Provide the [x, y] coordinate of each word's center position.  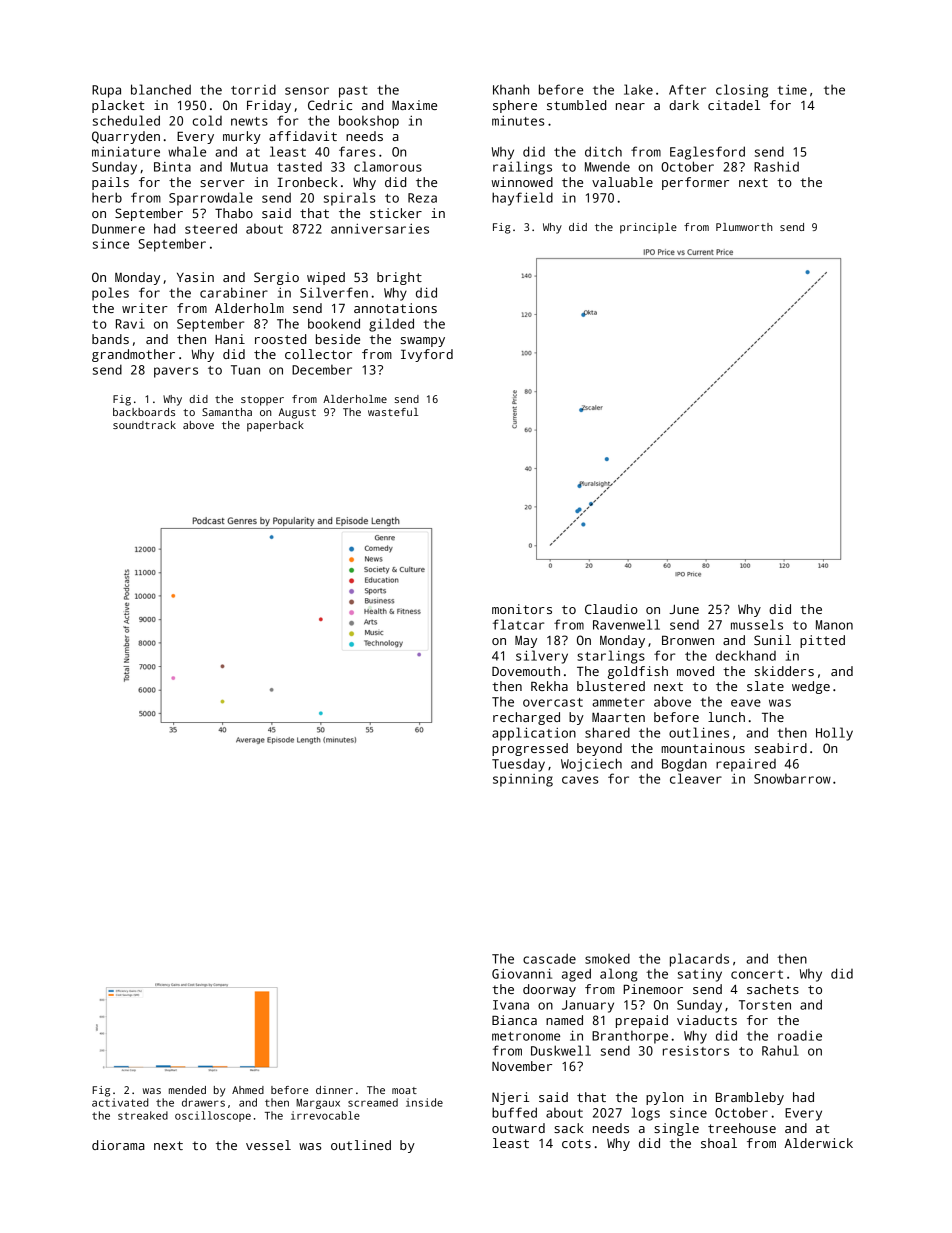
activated [120, 1102]
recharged [526, 718]
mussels [757, 624]
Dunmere [118, 229]
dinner [334, 1090]
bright [399, 278]
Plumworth [744, 227]
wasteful [393, 412]
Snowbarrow [792, 779]
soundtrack [144, 425]
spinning [523, 780]
